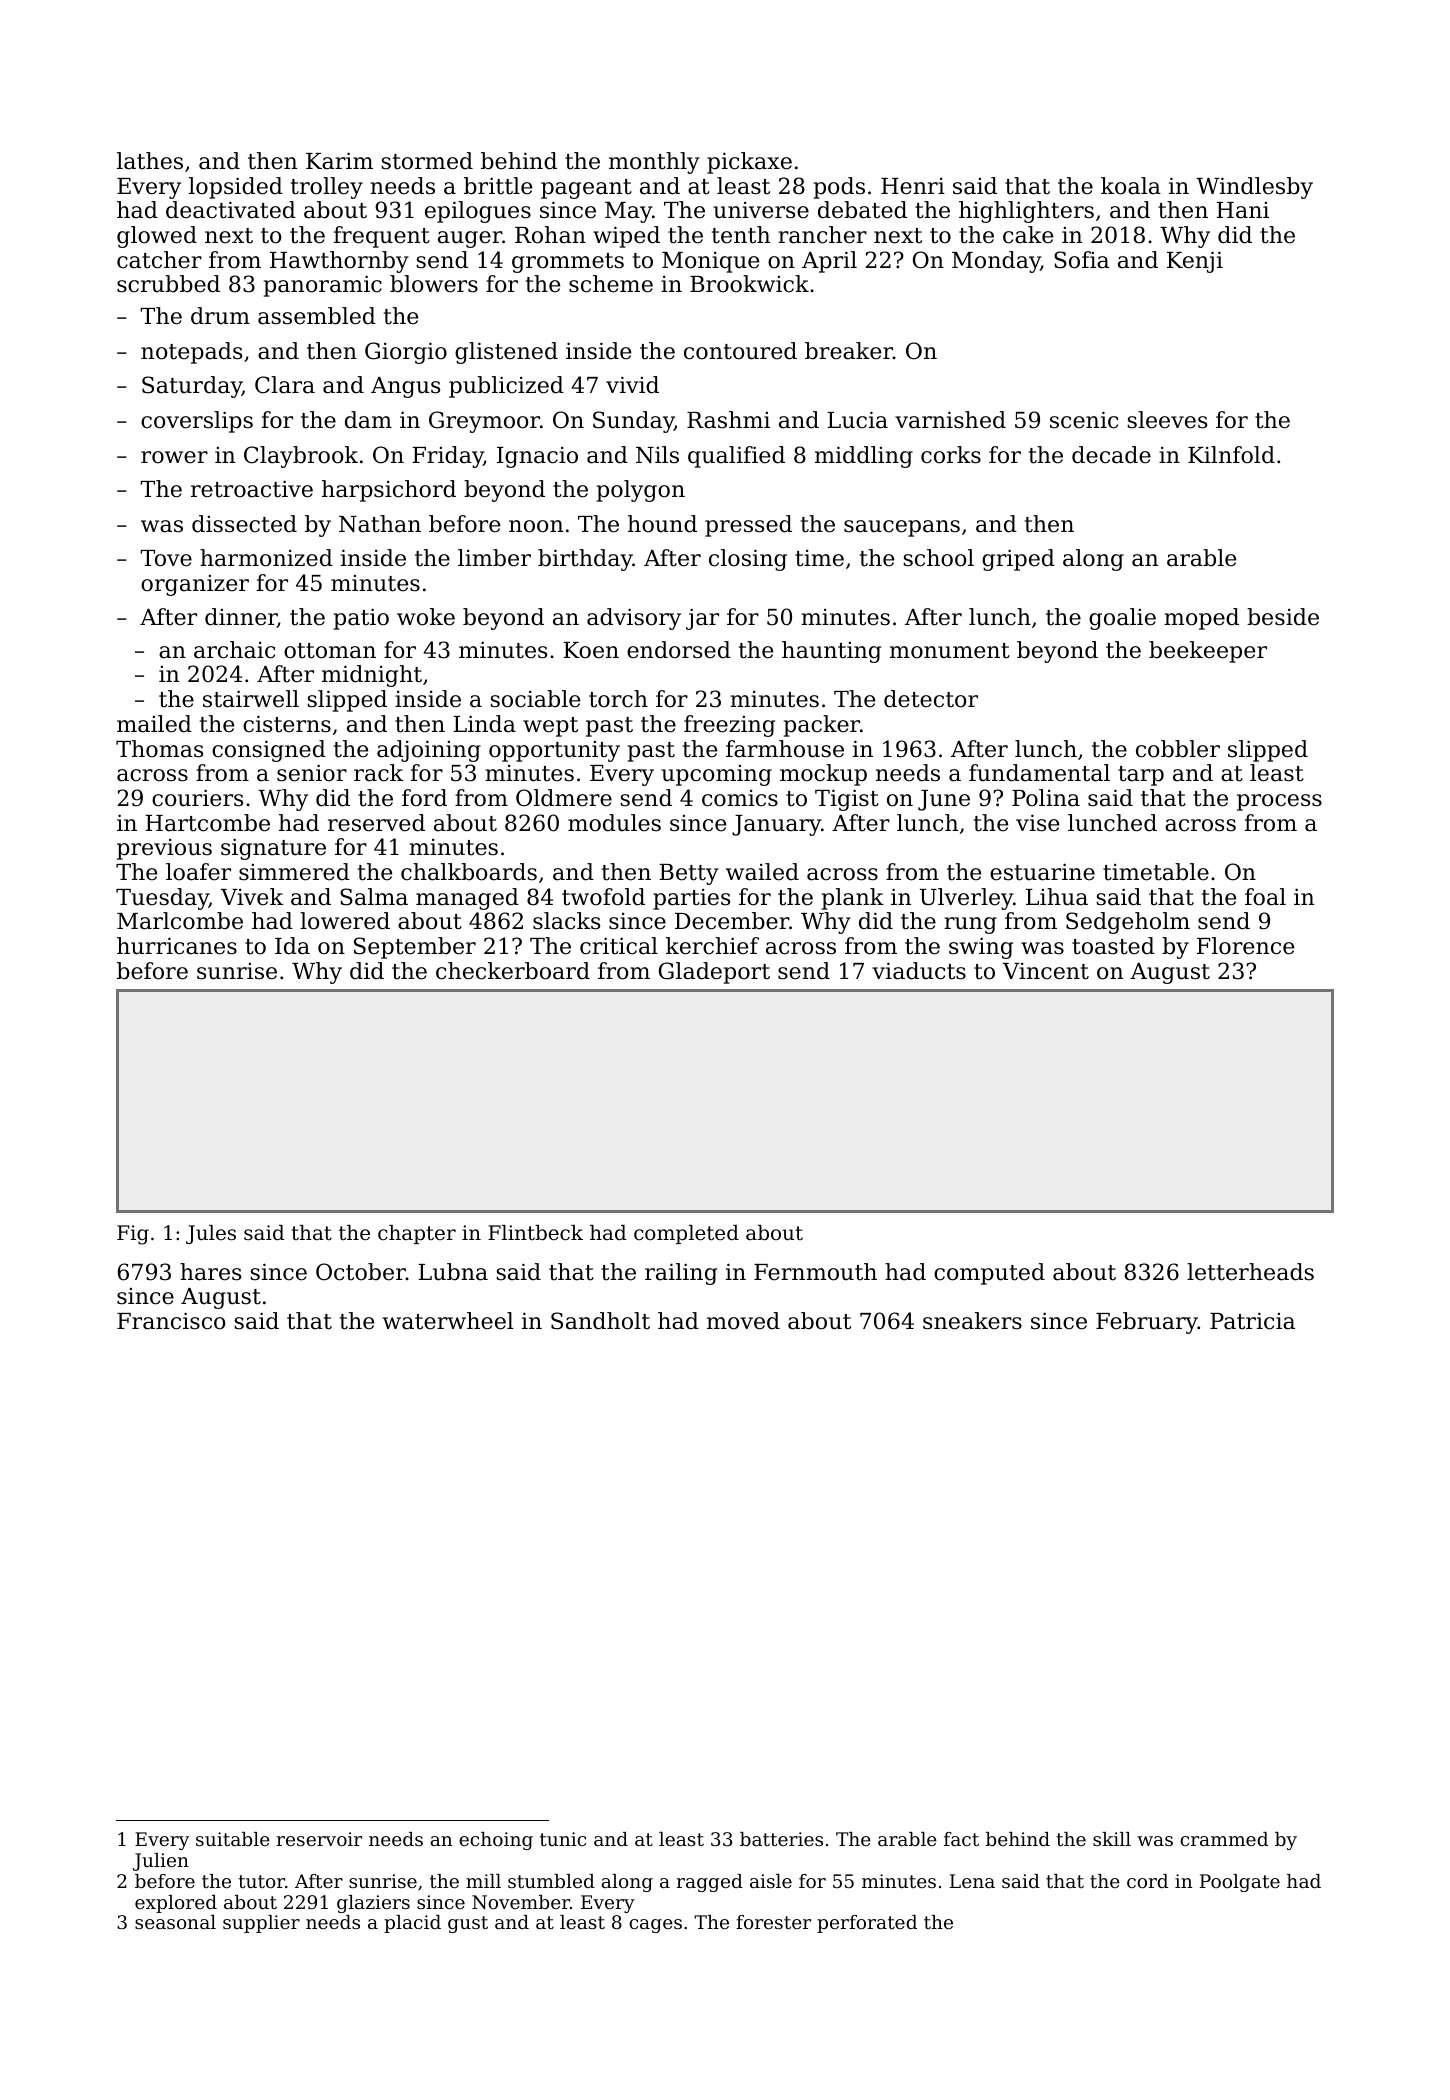 The height and width of the page is (2100, 1450). What do you see at coordinates (847, 800) in the page?
I see `Tigist` at bounding box center [847, 800].
